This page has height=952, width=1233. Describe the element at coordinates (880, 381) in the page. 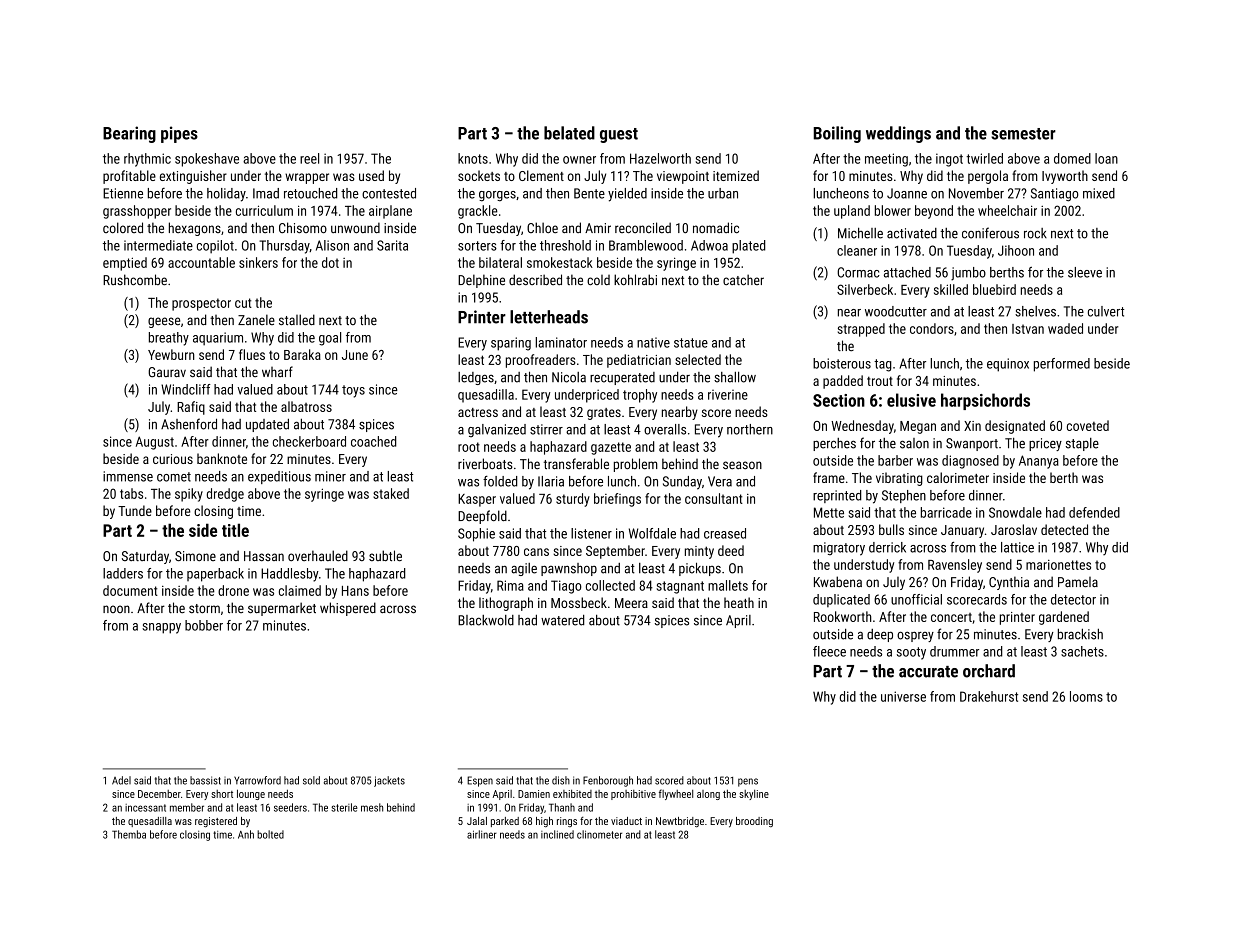

I see `trout` at that location.
